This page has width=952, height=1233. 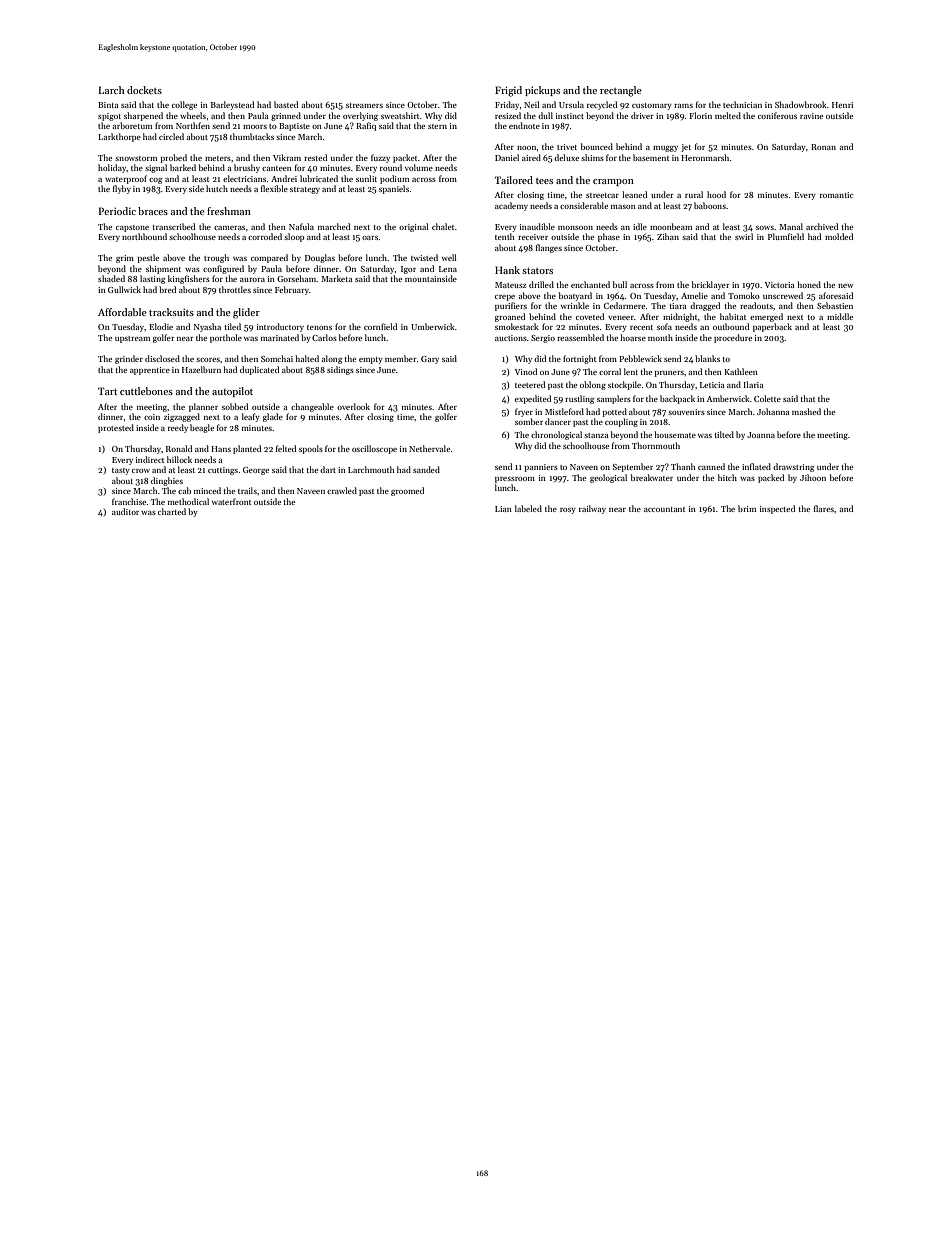 I want to click on tasty, so click(x=121, y=471).
